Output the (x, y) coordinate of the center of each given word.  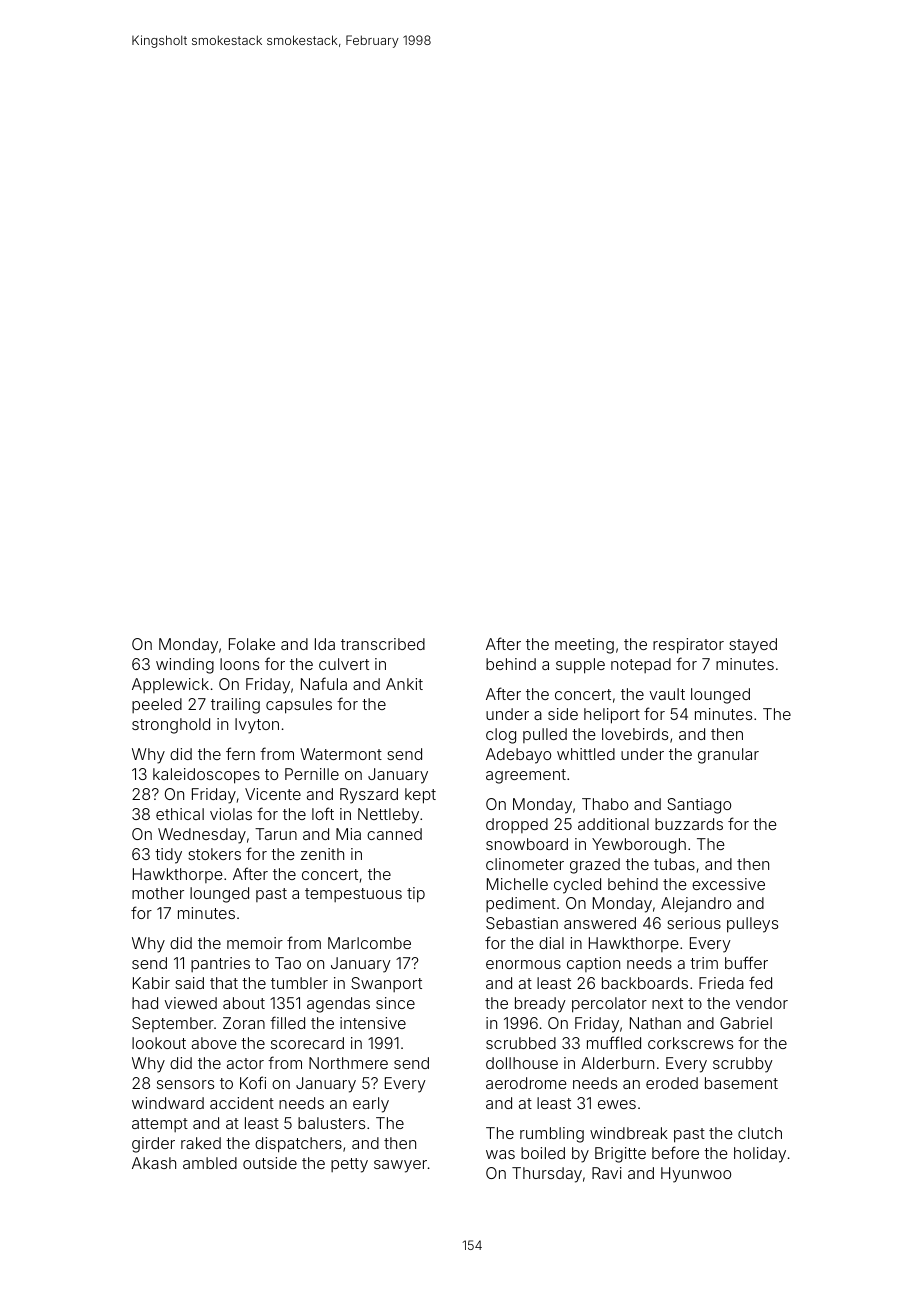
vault (667, 694)
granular (728, 756)
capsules (299, 706)
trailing (235, 706)
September (173, 1024)
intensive (373, 1023)
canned (394, 834)
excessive (728, 884)
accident (242, 1103)
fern (240, 753)
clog (501, 736)
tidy (168, 856)
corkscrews (690, 1043)
